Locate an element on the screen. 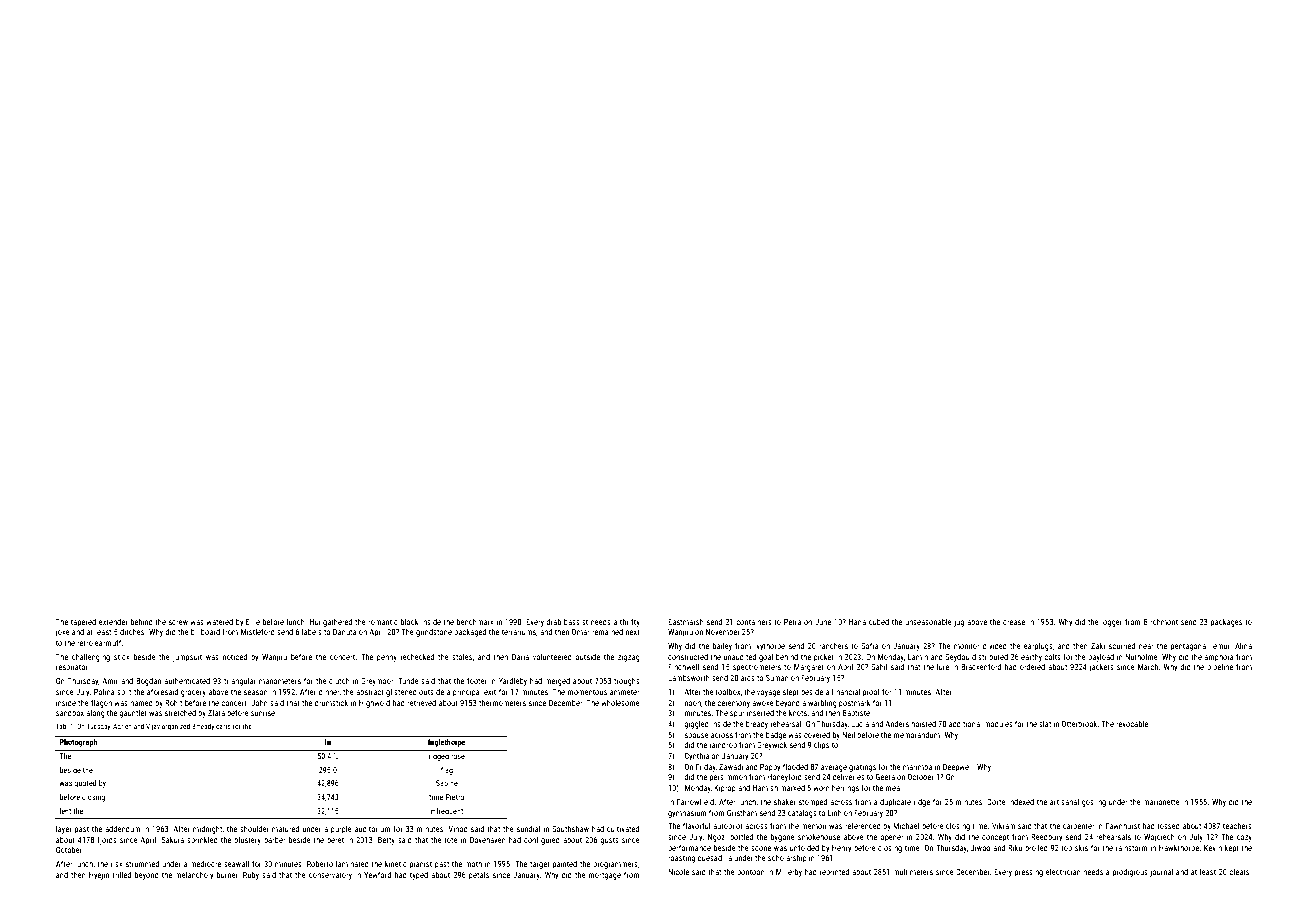  packaged is located at coordinates (470, 632).
